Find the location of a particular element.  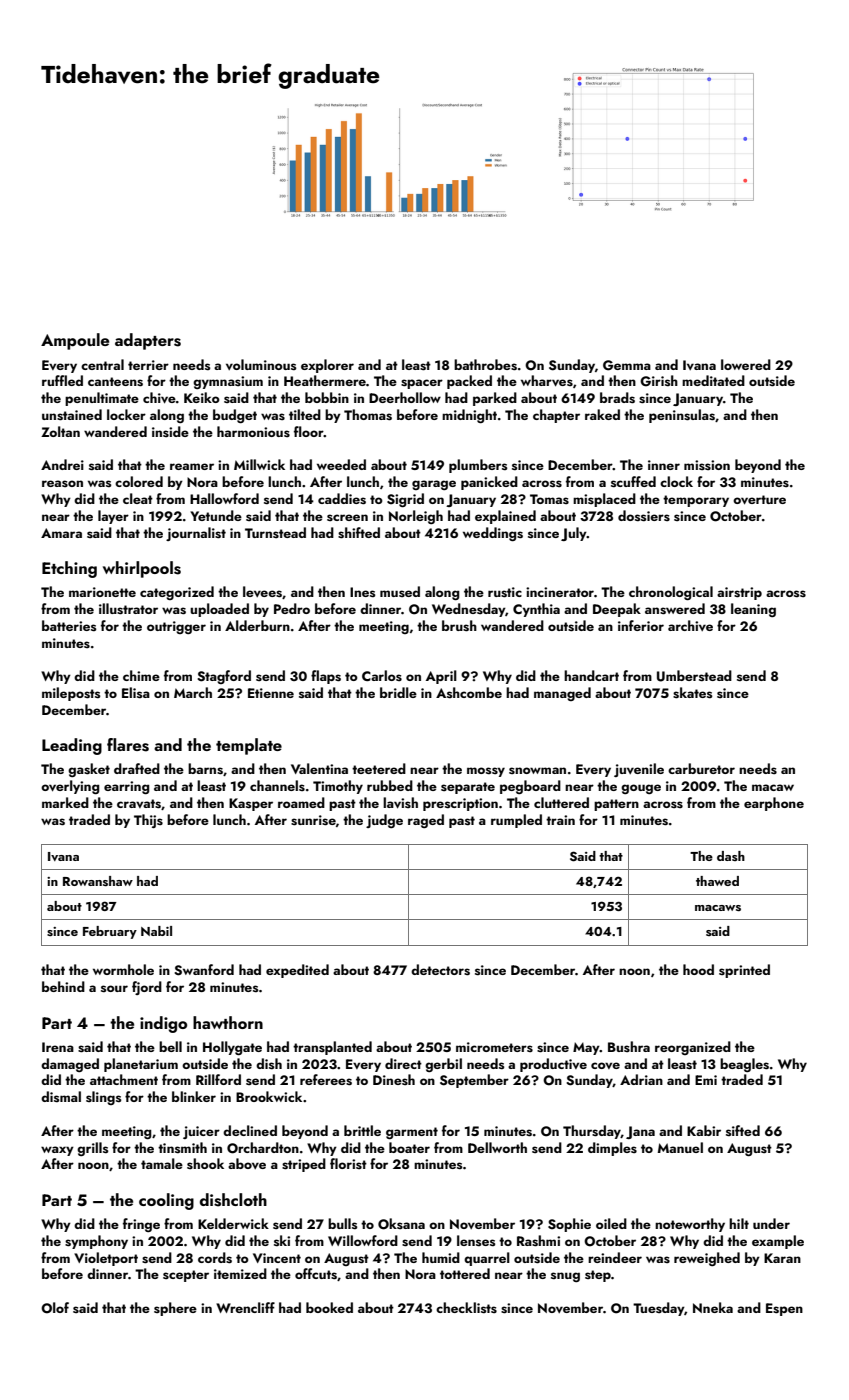

tamale is located at coordinates (162, 1163).
